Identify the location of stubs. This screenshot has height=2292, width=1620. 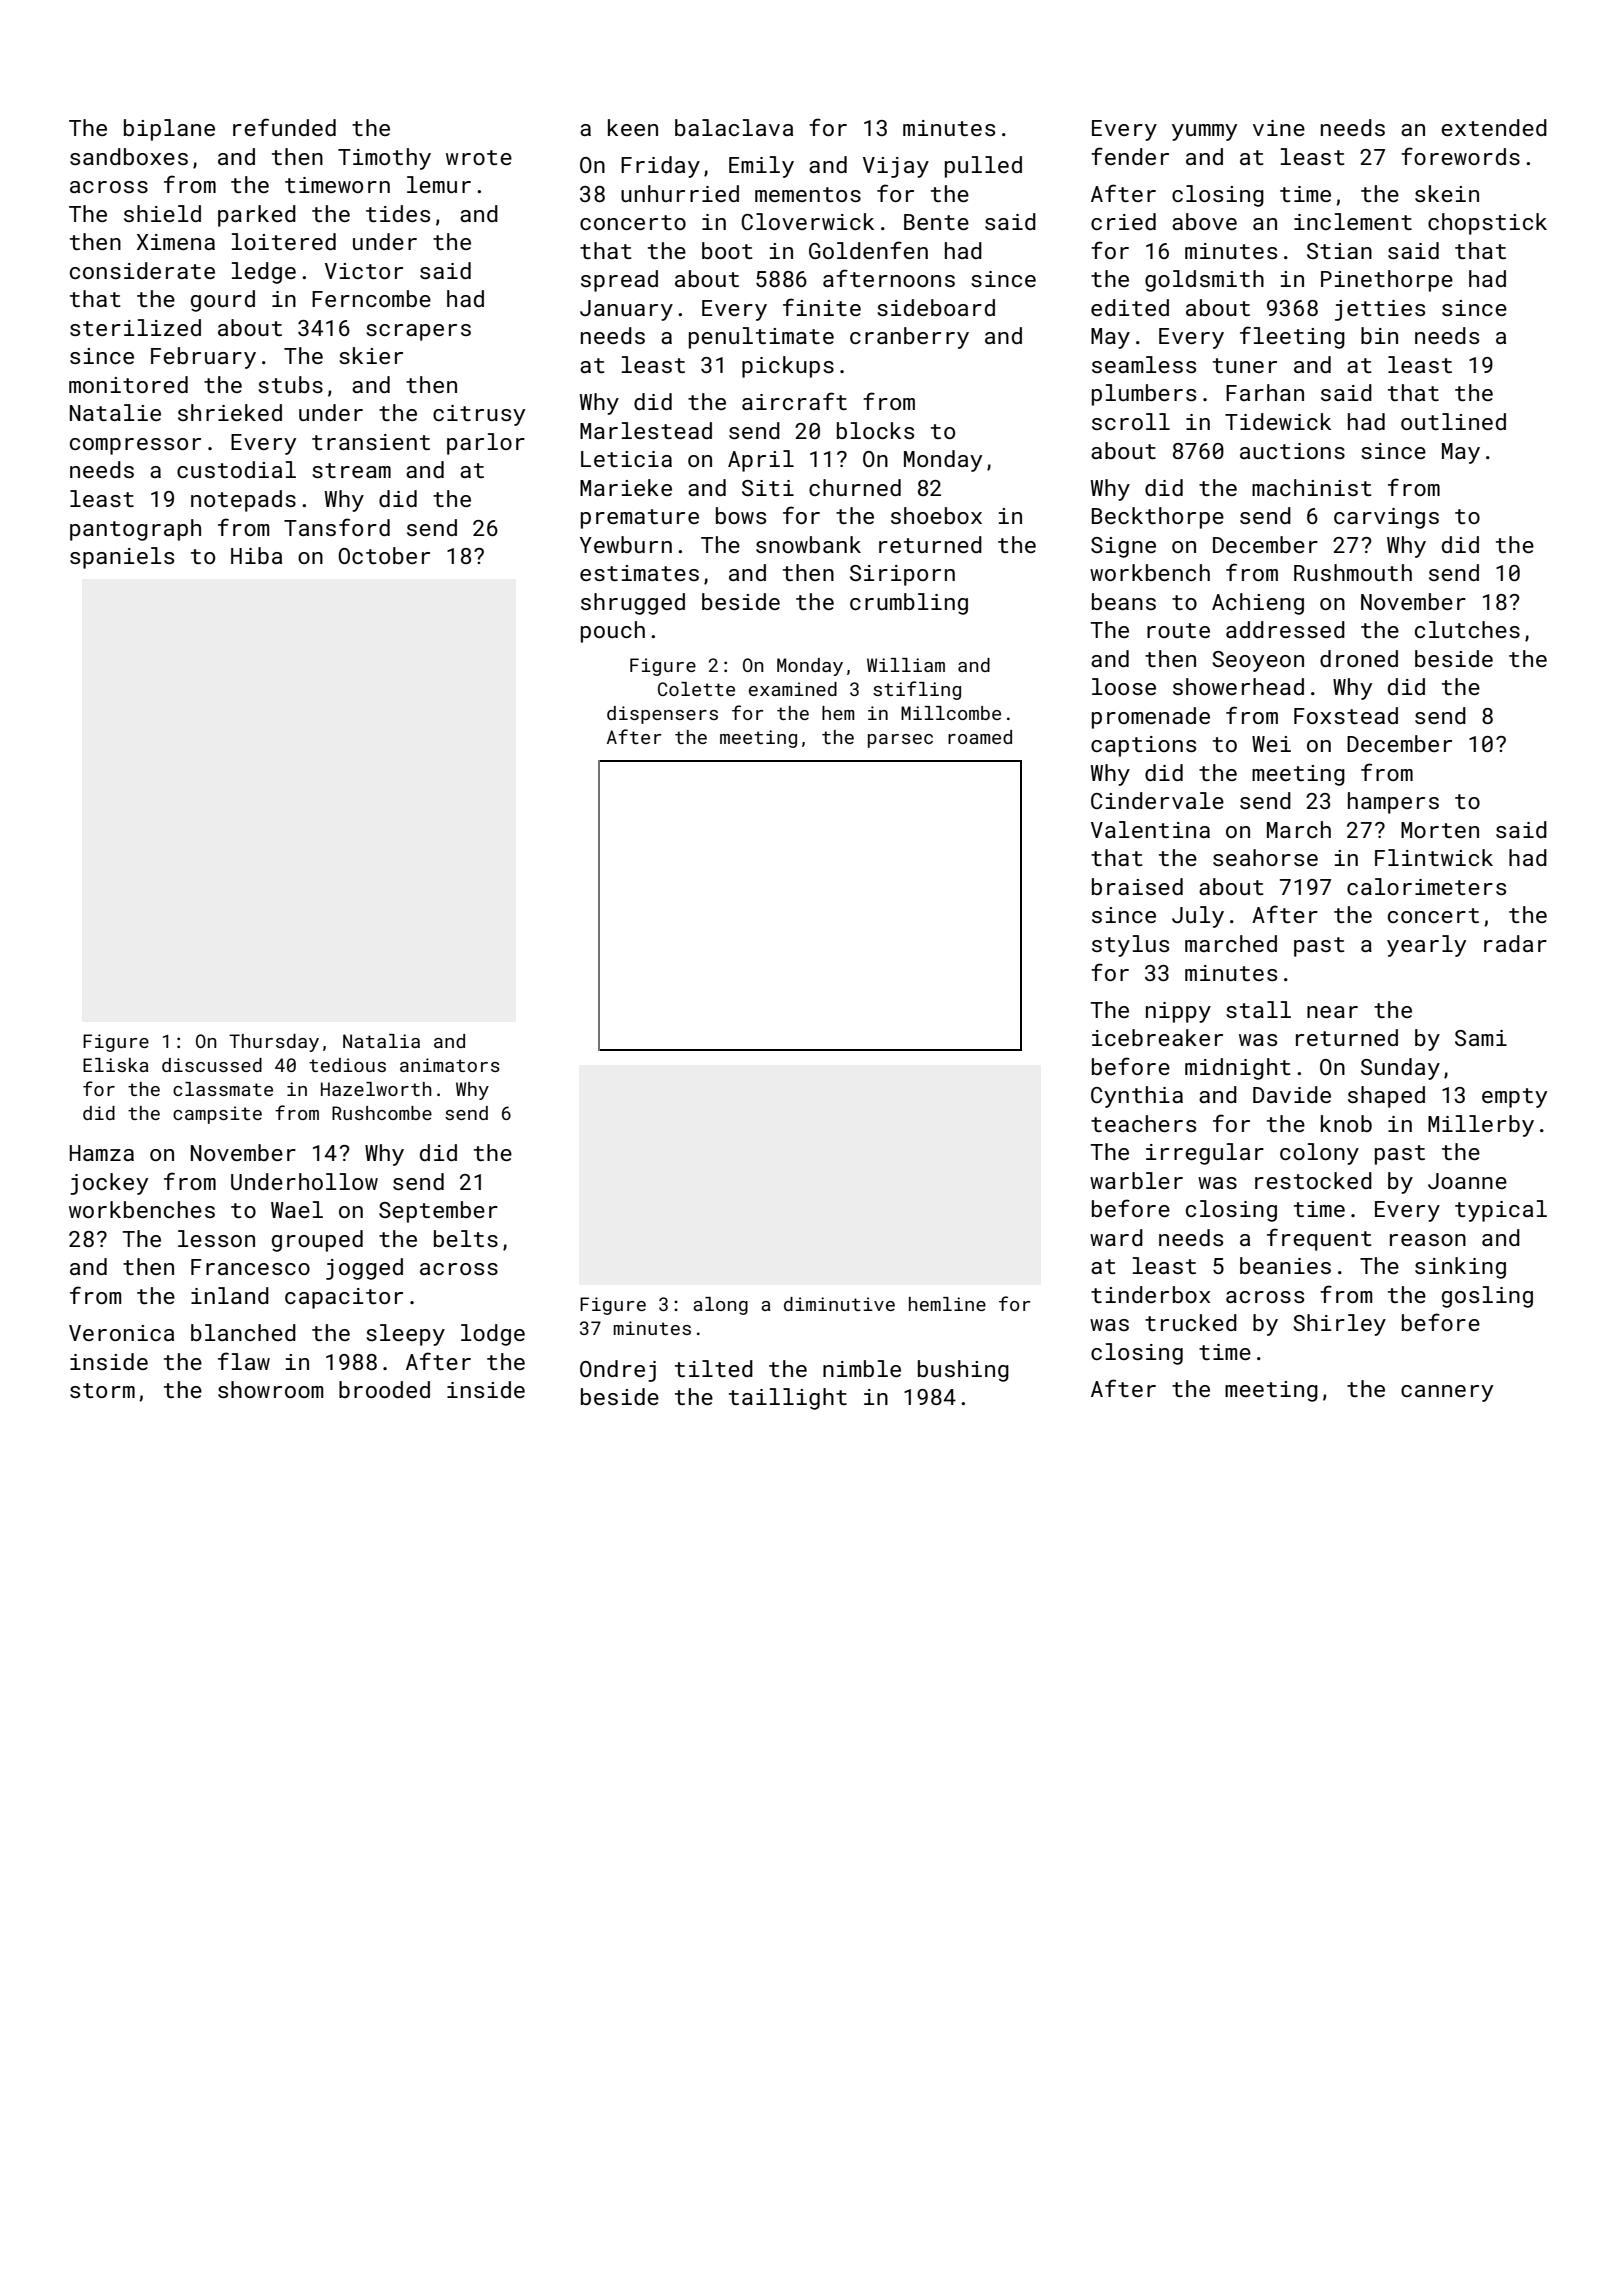
(290, 384).
